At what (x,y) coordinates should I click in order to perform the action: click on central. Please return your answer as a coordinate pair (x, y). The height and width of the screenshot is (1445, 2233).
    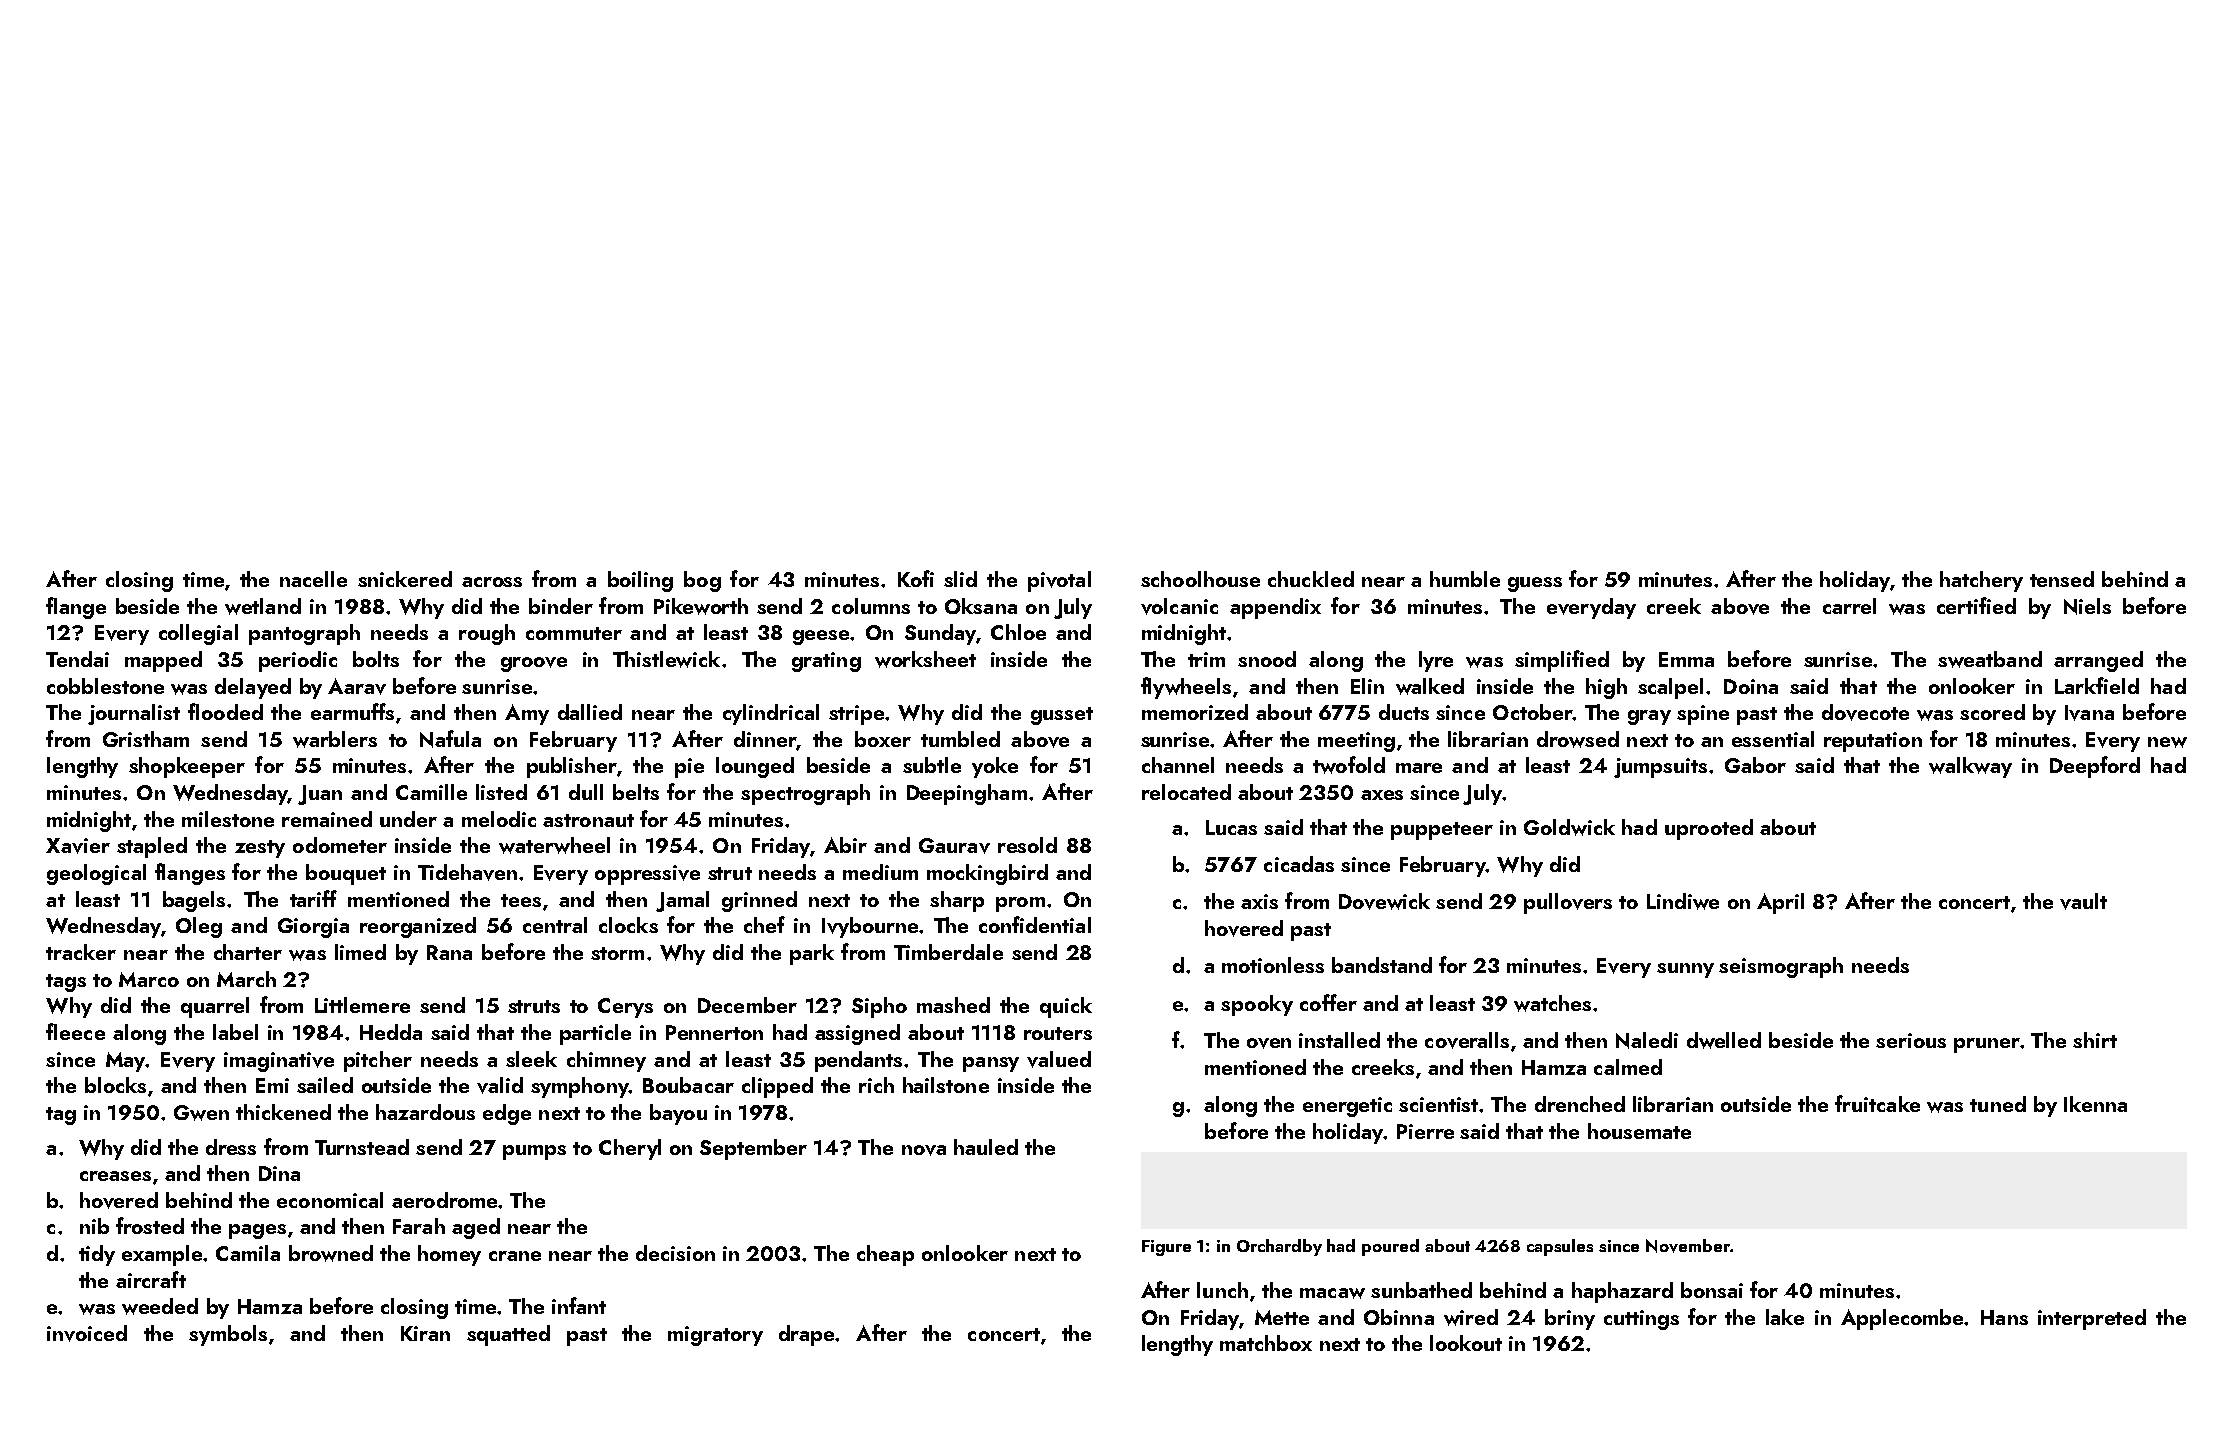
    Looking at the image, I should click on (555, 925).
